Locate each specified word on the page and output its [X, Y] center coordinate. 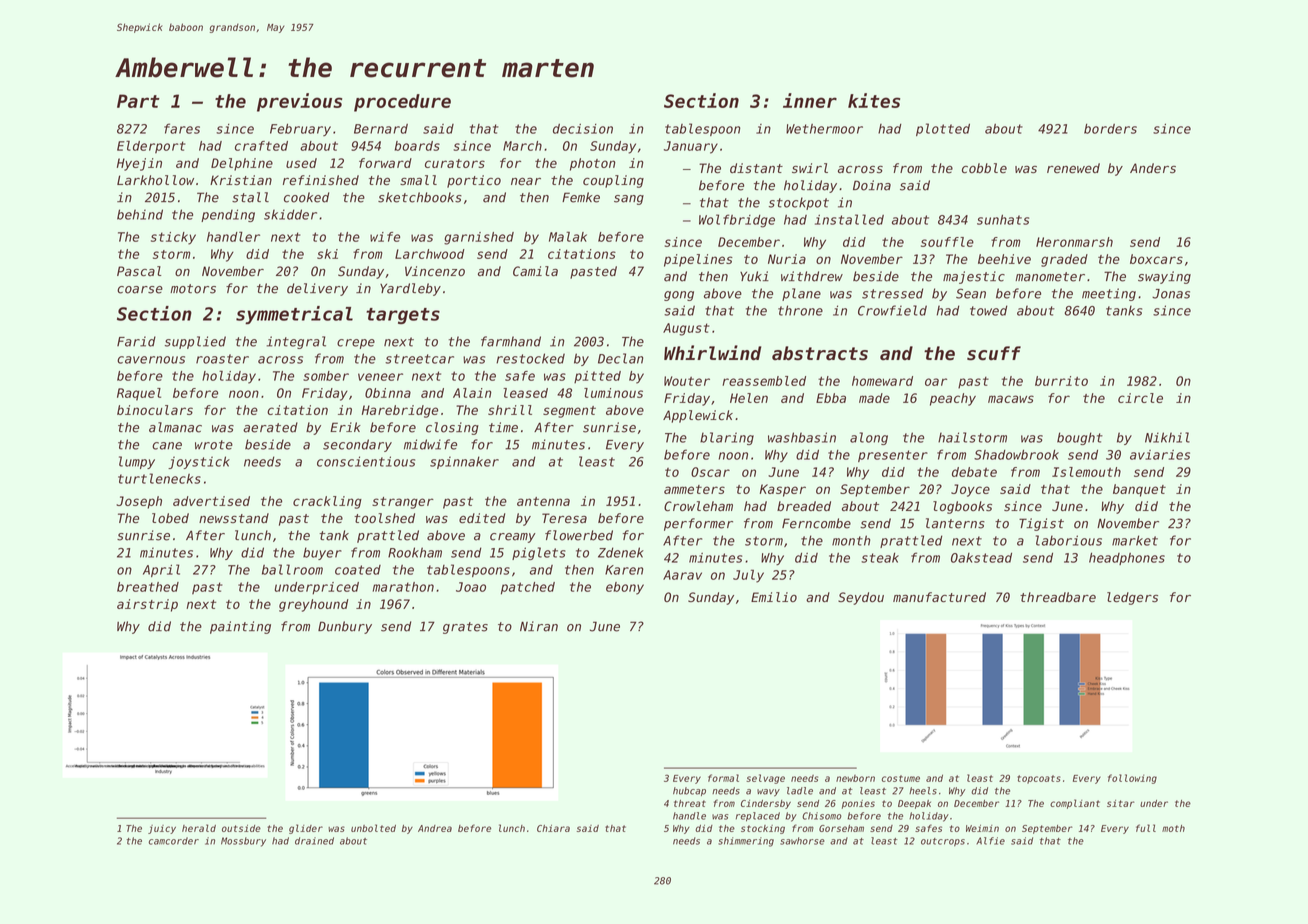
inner [810, 100]
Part [138, 101]
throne [800, 310]
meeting [1109, 294]
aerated [270, 427]
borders [1110, 129]
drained [314, 841]
